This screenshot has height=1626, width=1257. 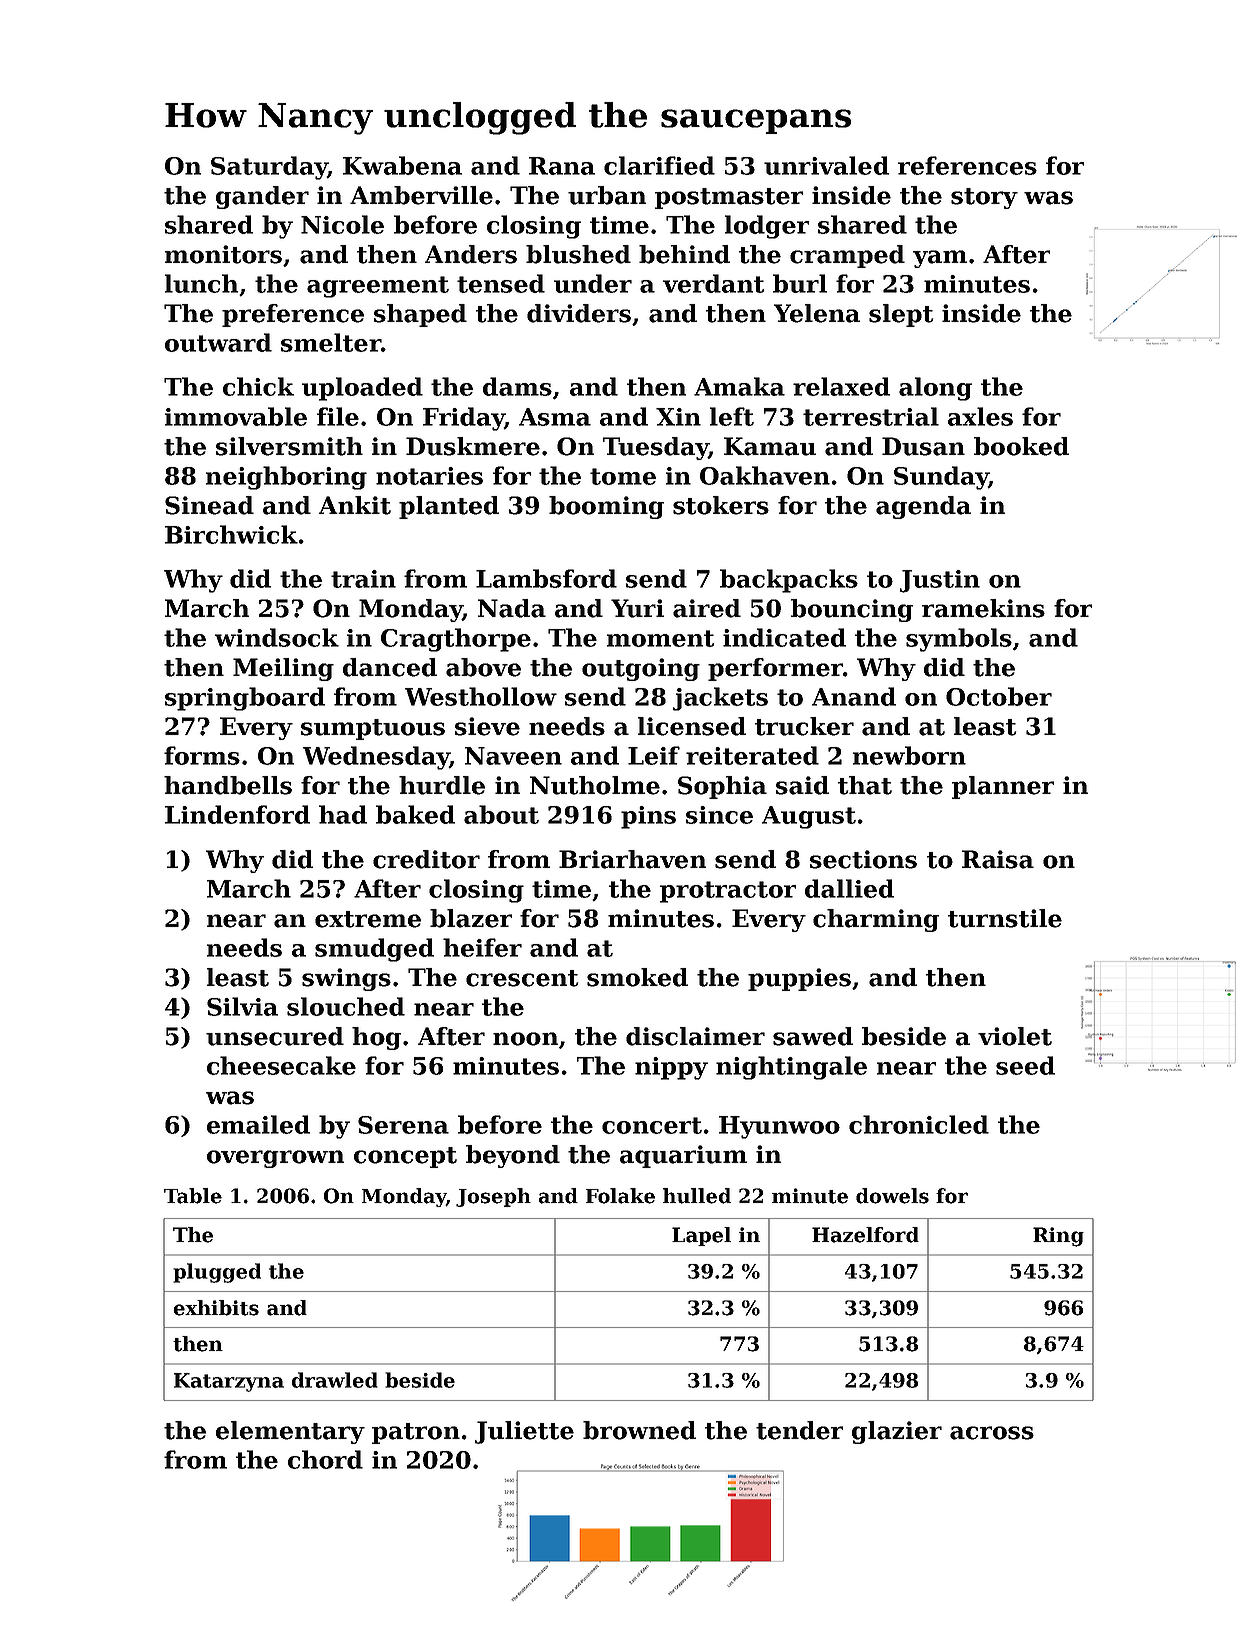 What do you see at coordinates (732, 416) in the screenshot?
I see `left` at bounding box center [732, 416].
